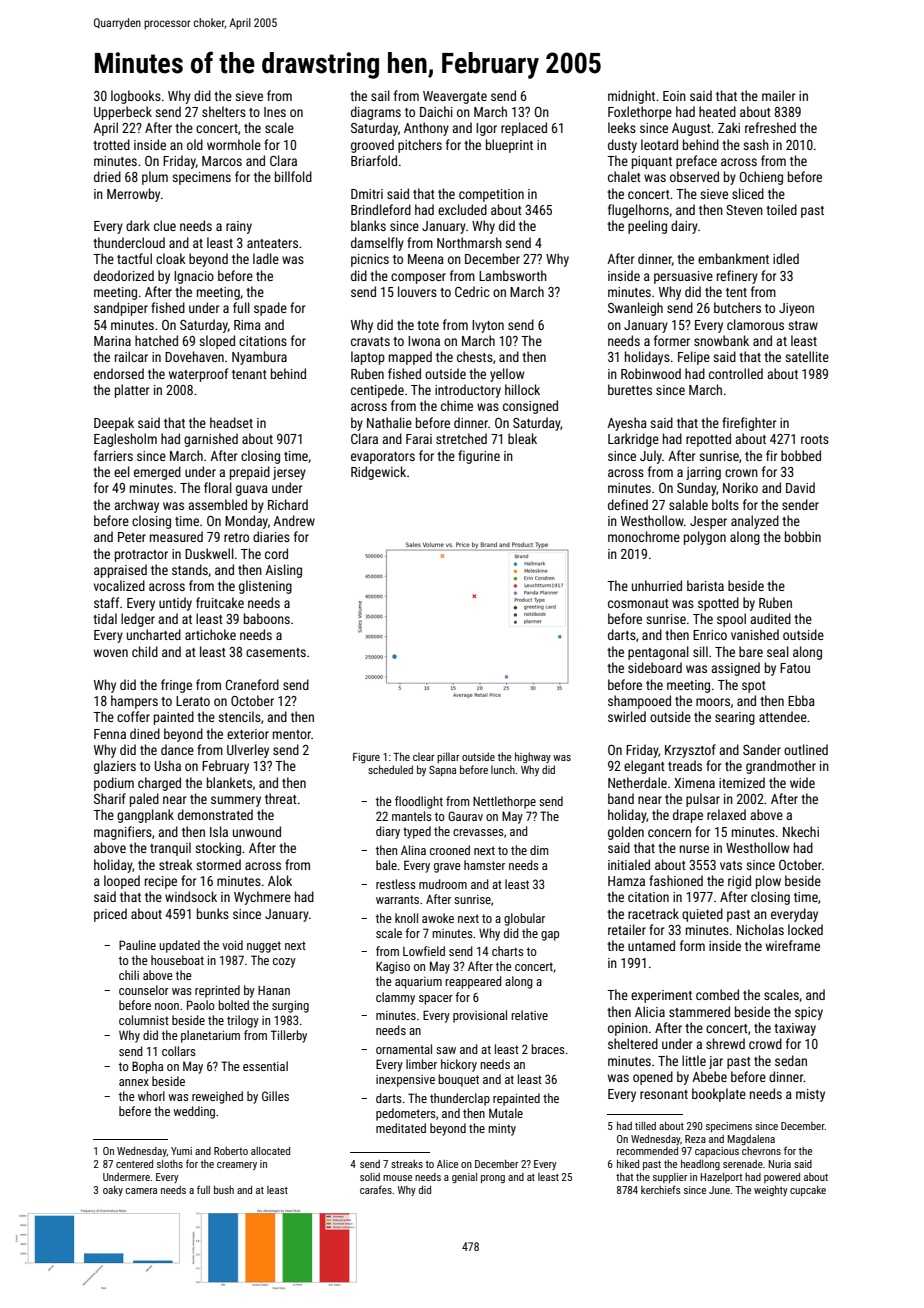 The height and width of the screenshot is (1308, 924). Describe the element at coordinates (770, 127) in the screenshot. I see `refreshed` at that location.
